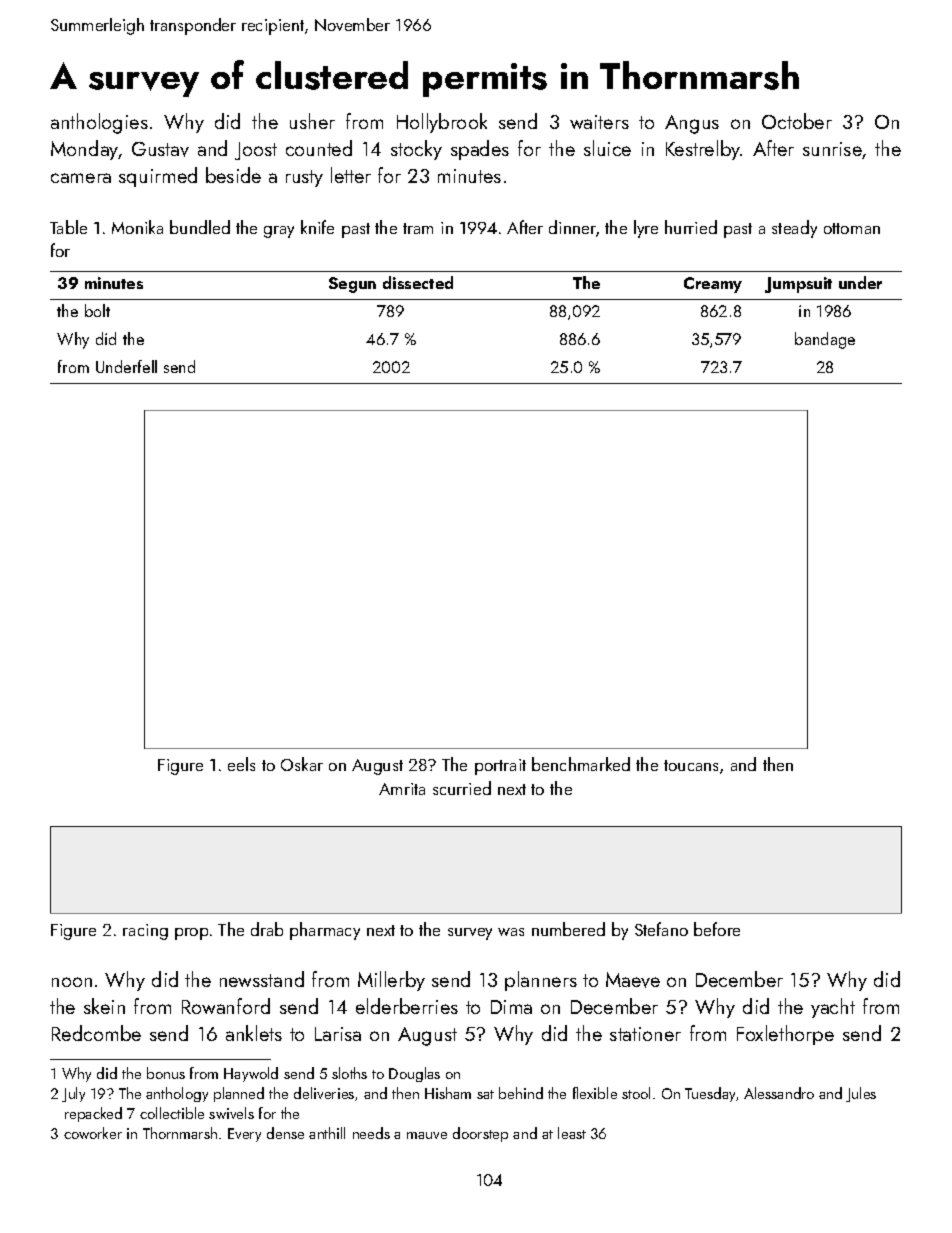 Image resolution: width=952 pixels, height=1233 pixels. I want to click on Table, so click(68, 227).
